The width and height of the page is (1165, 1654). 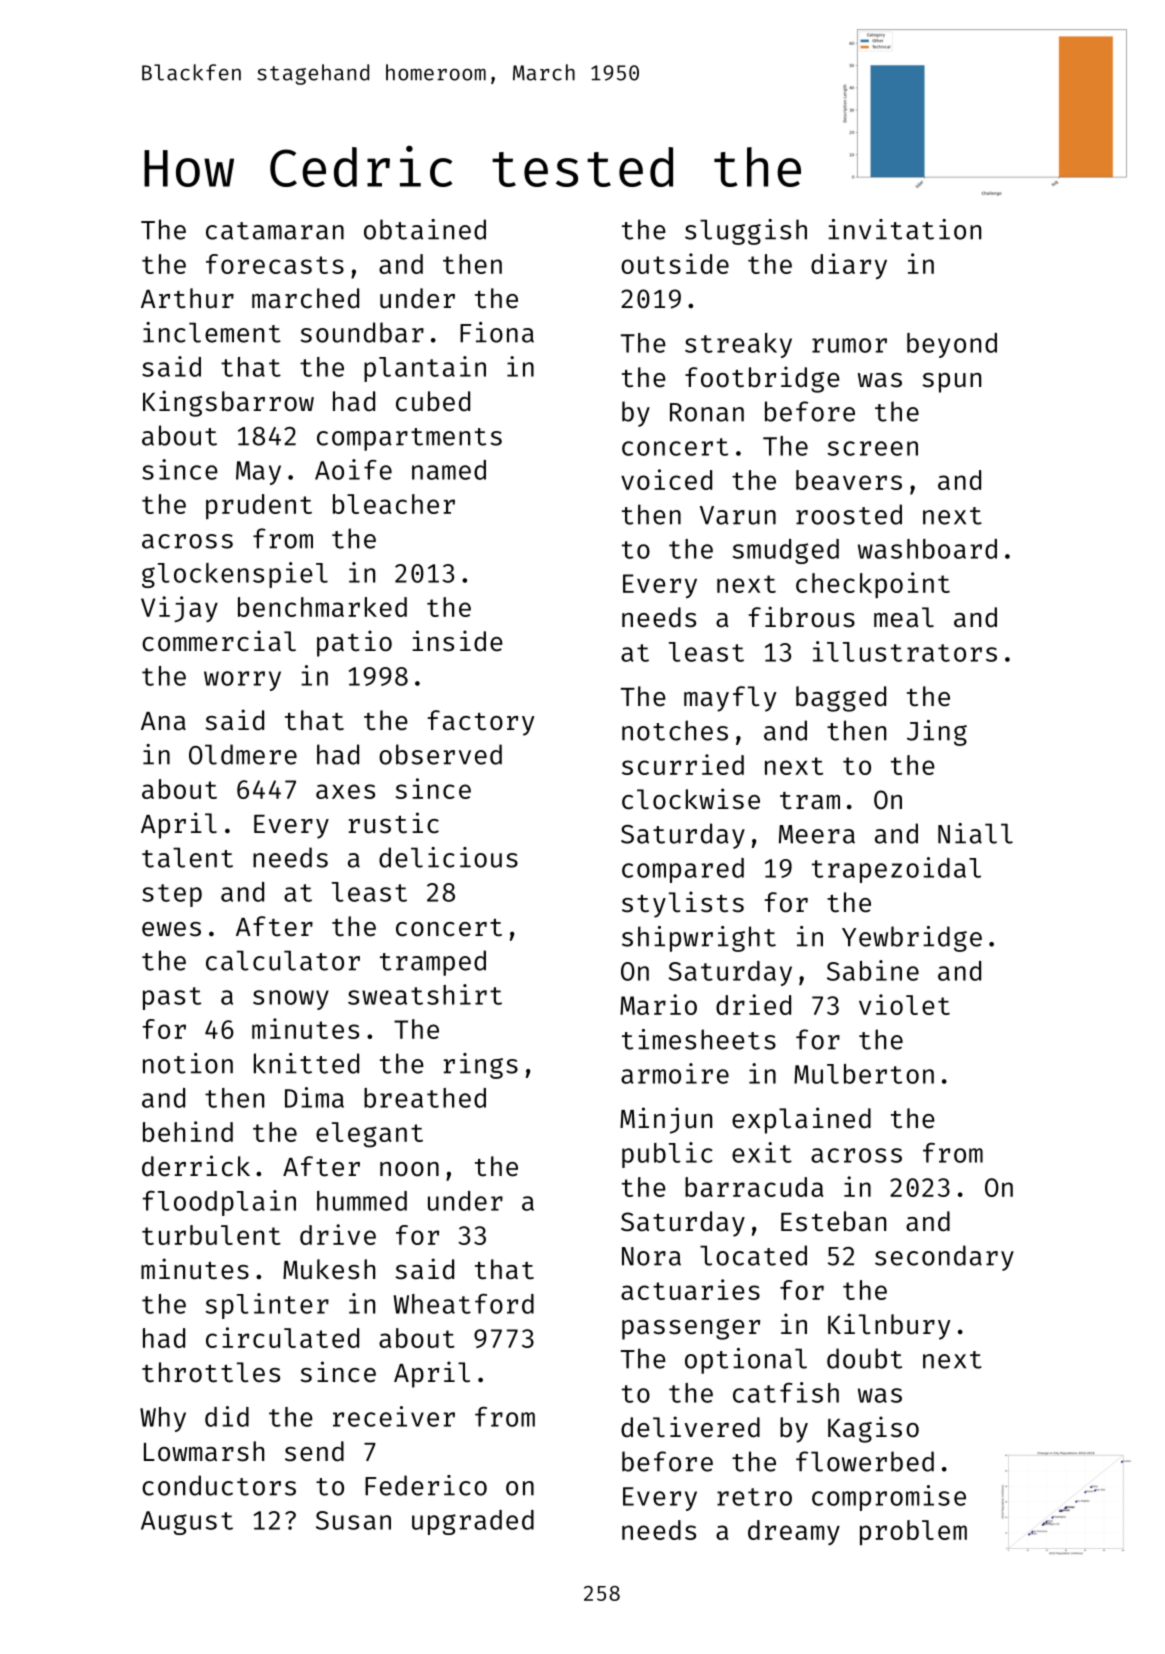 I want to click on upgraded, so click(x=473, y=1522).
